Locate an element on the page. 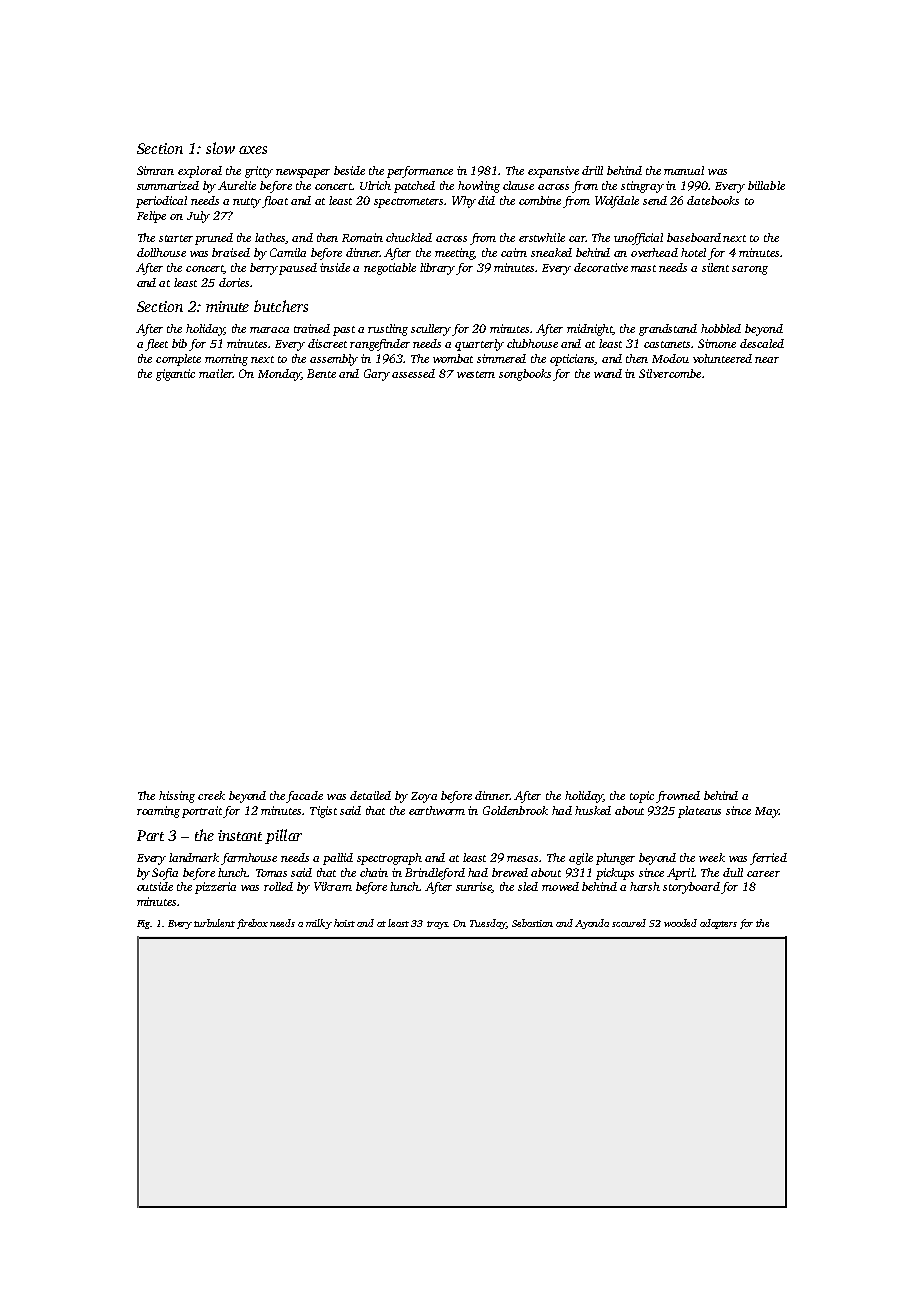 The height and width of the page is (1314, 924). axes is located at coordinates (253, 150).
